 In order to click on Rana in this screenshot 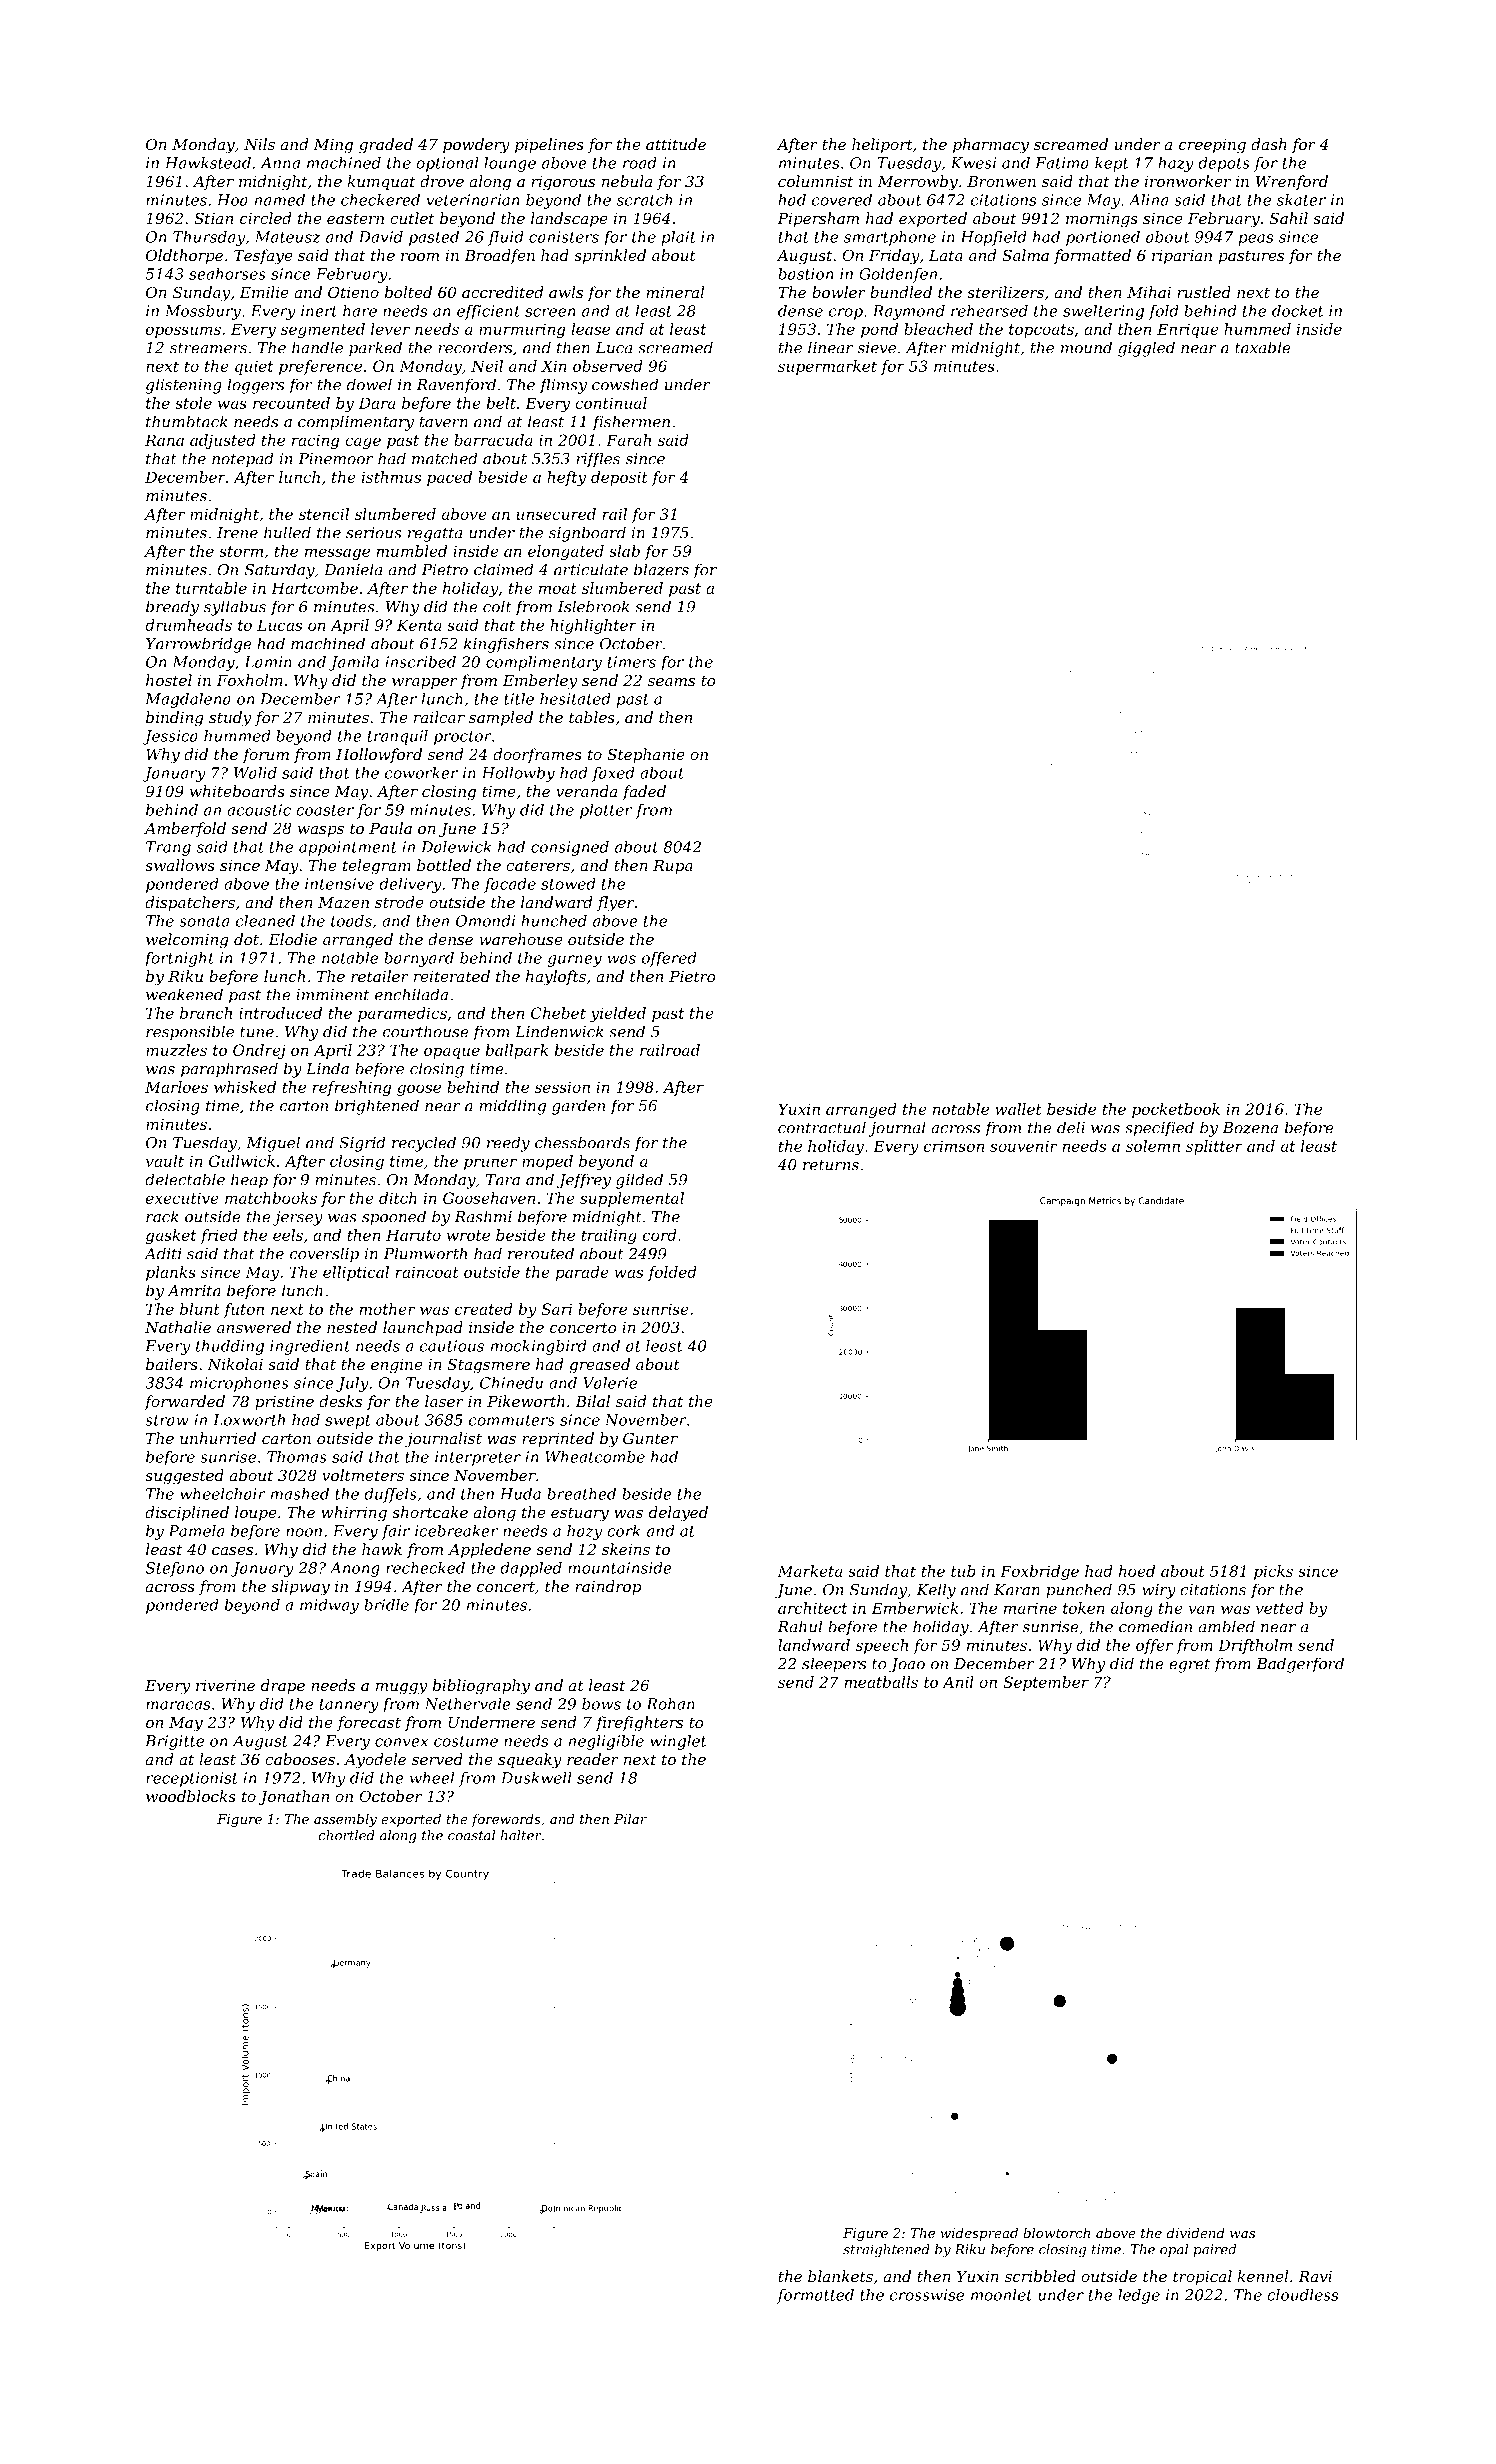, I will do `click(164, 440)`.
